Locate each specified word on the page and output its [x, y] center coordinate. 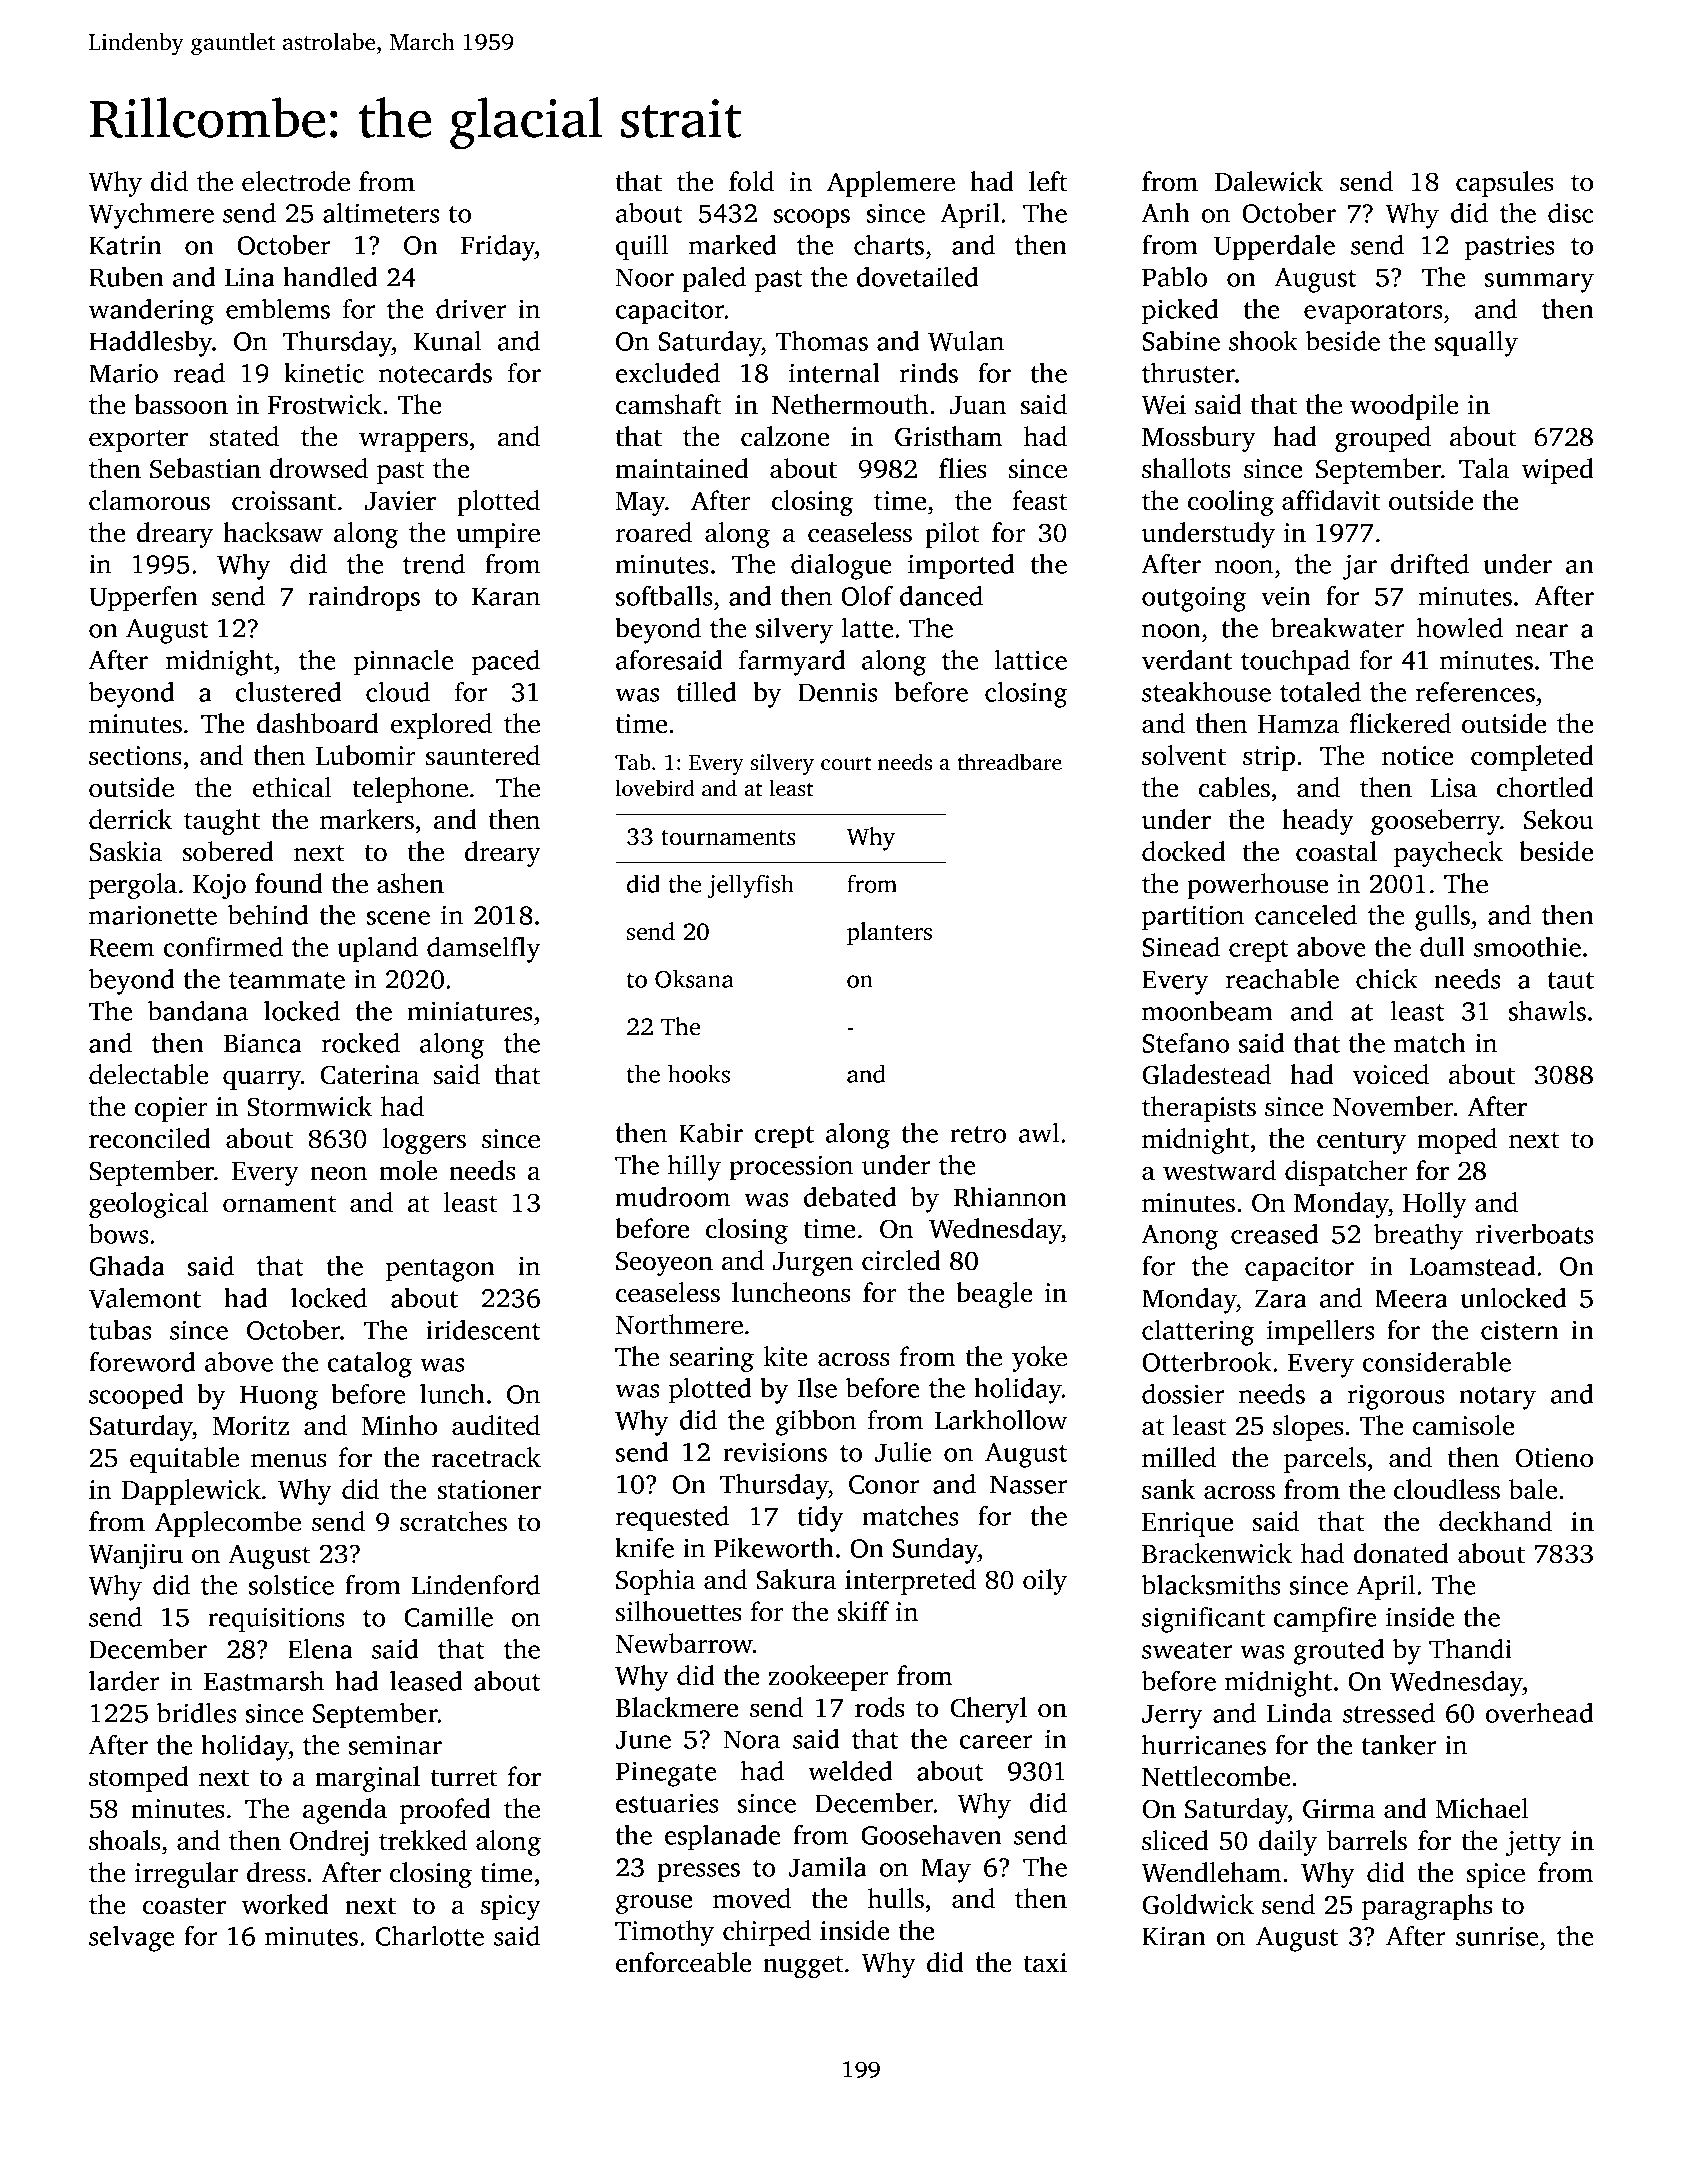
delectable [148, 1074]
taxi [1045, 1963]
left [1048, 181]
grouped [1383, 439]
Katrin [125, 245]
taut [1570, 980]
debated [850, 1197]
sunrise [1497, 1936]
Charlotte [429, 1936]
